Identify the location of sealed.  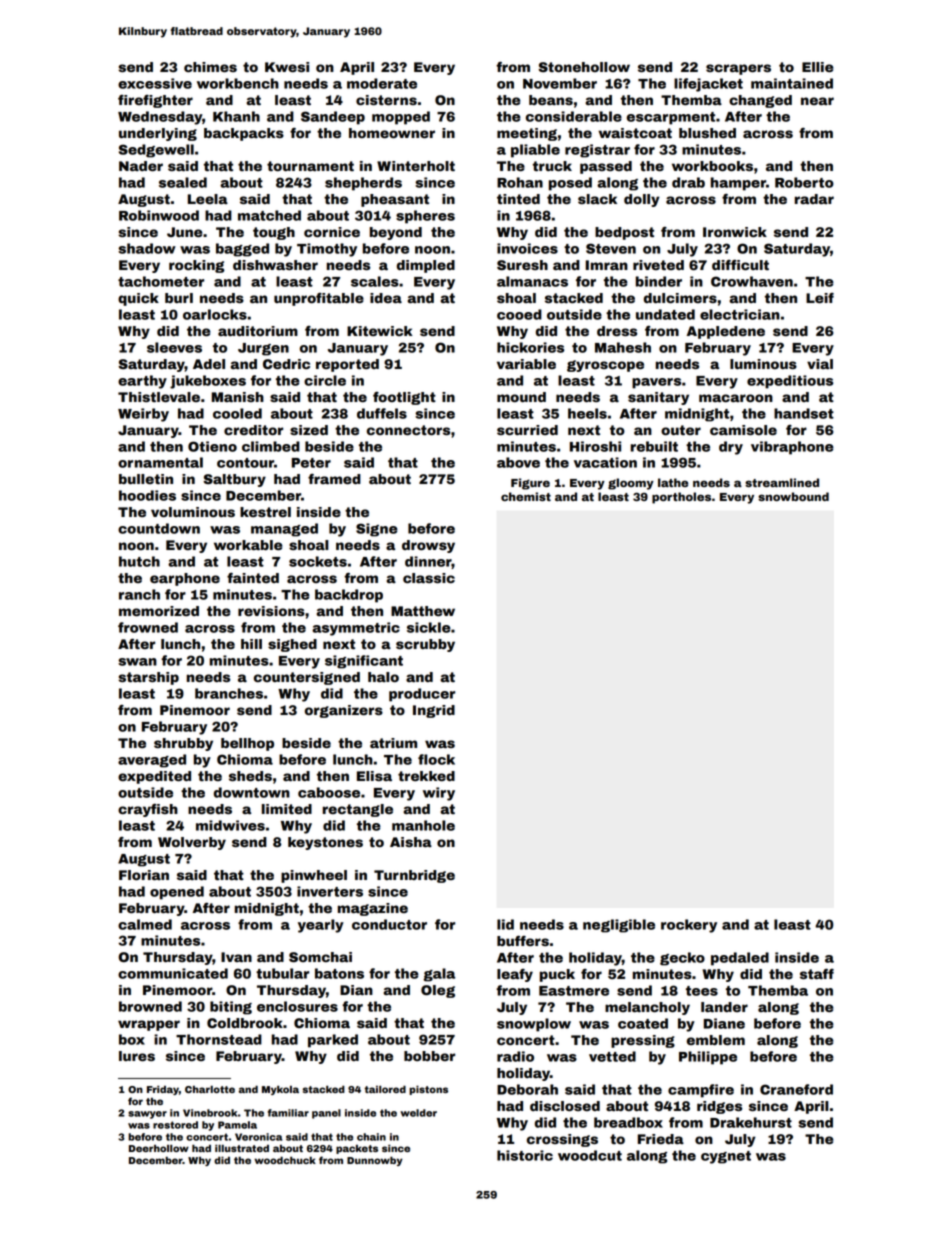
(183, 182).
